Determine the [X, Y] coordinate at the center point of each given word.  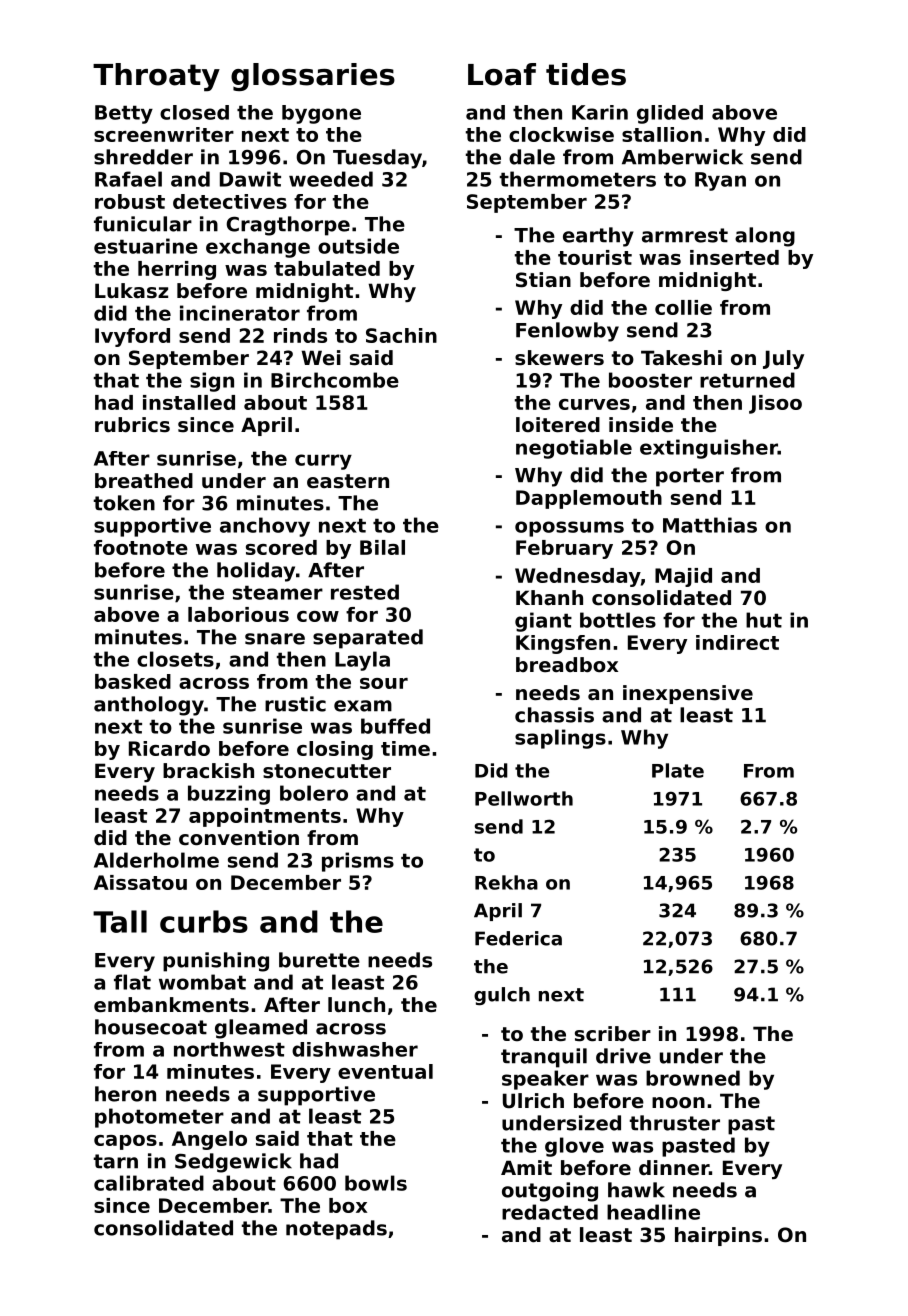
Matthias [710, 525]
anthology [149, 706]
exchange [258, 248]
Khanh [549, 598]
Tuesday [377, 159]
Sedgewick [233, 1163]
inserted [734, 257]
